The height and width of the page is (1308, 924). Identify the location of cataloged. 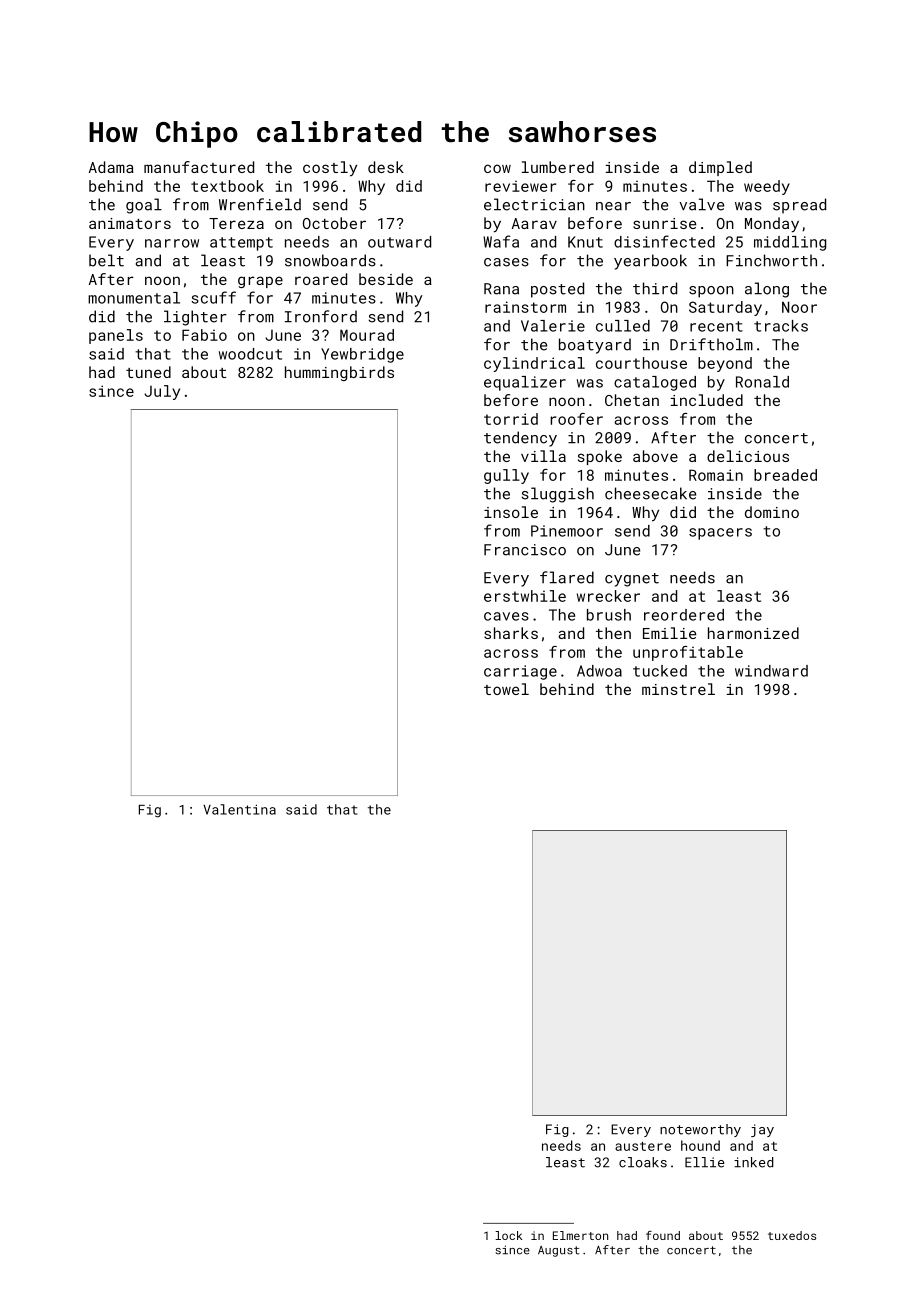
(655, 383).
